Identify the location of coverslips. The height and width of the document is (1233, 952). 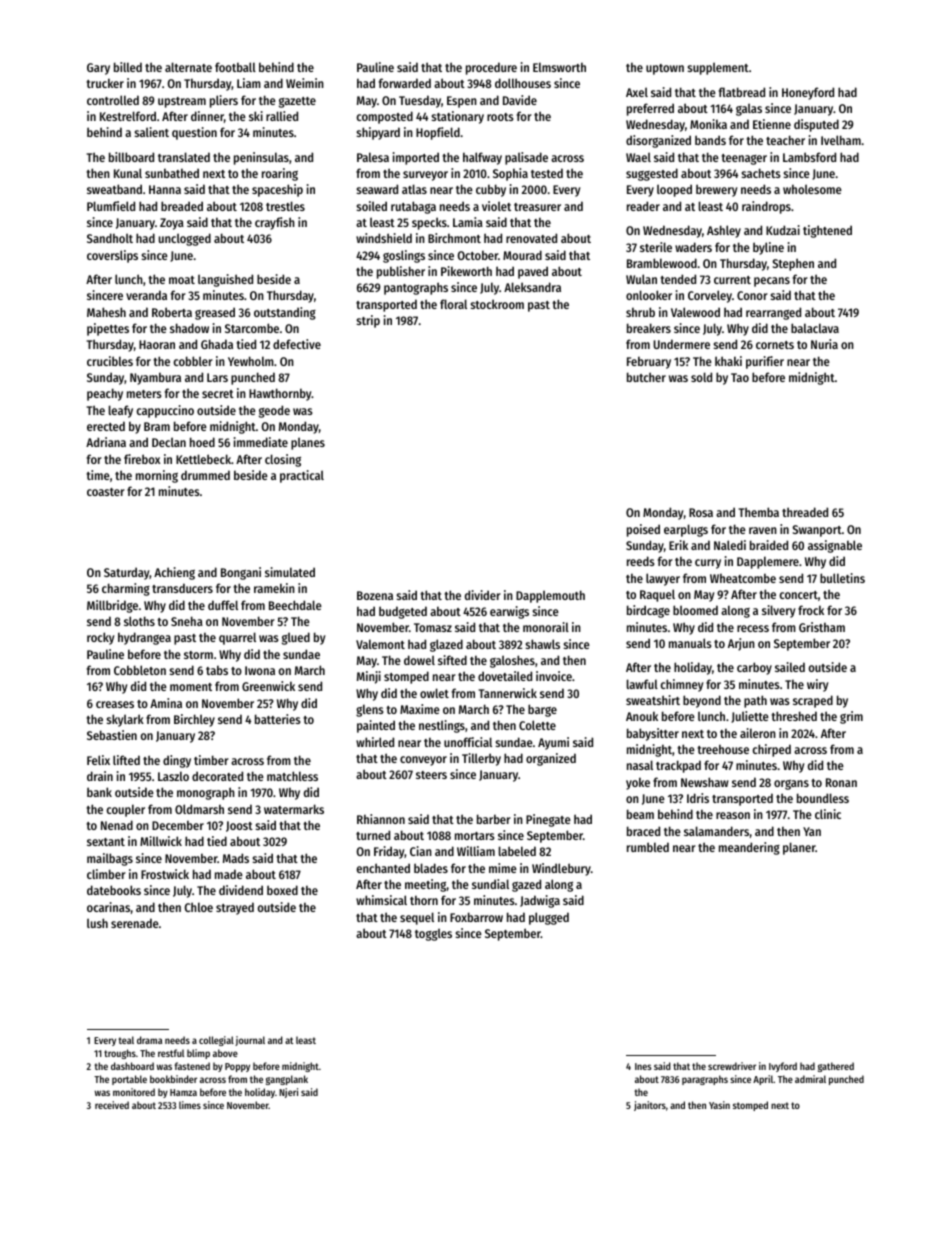
(112, 256).
